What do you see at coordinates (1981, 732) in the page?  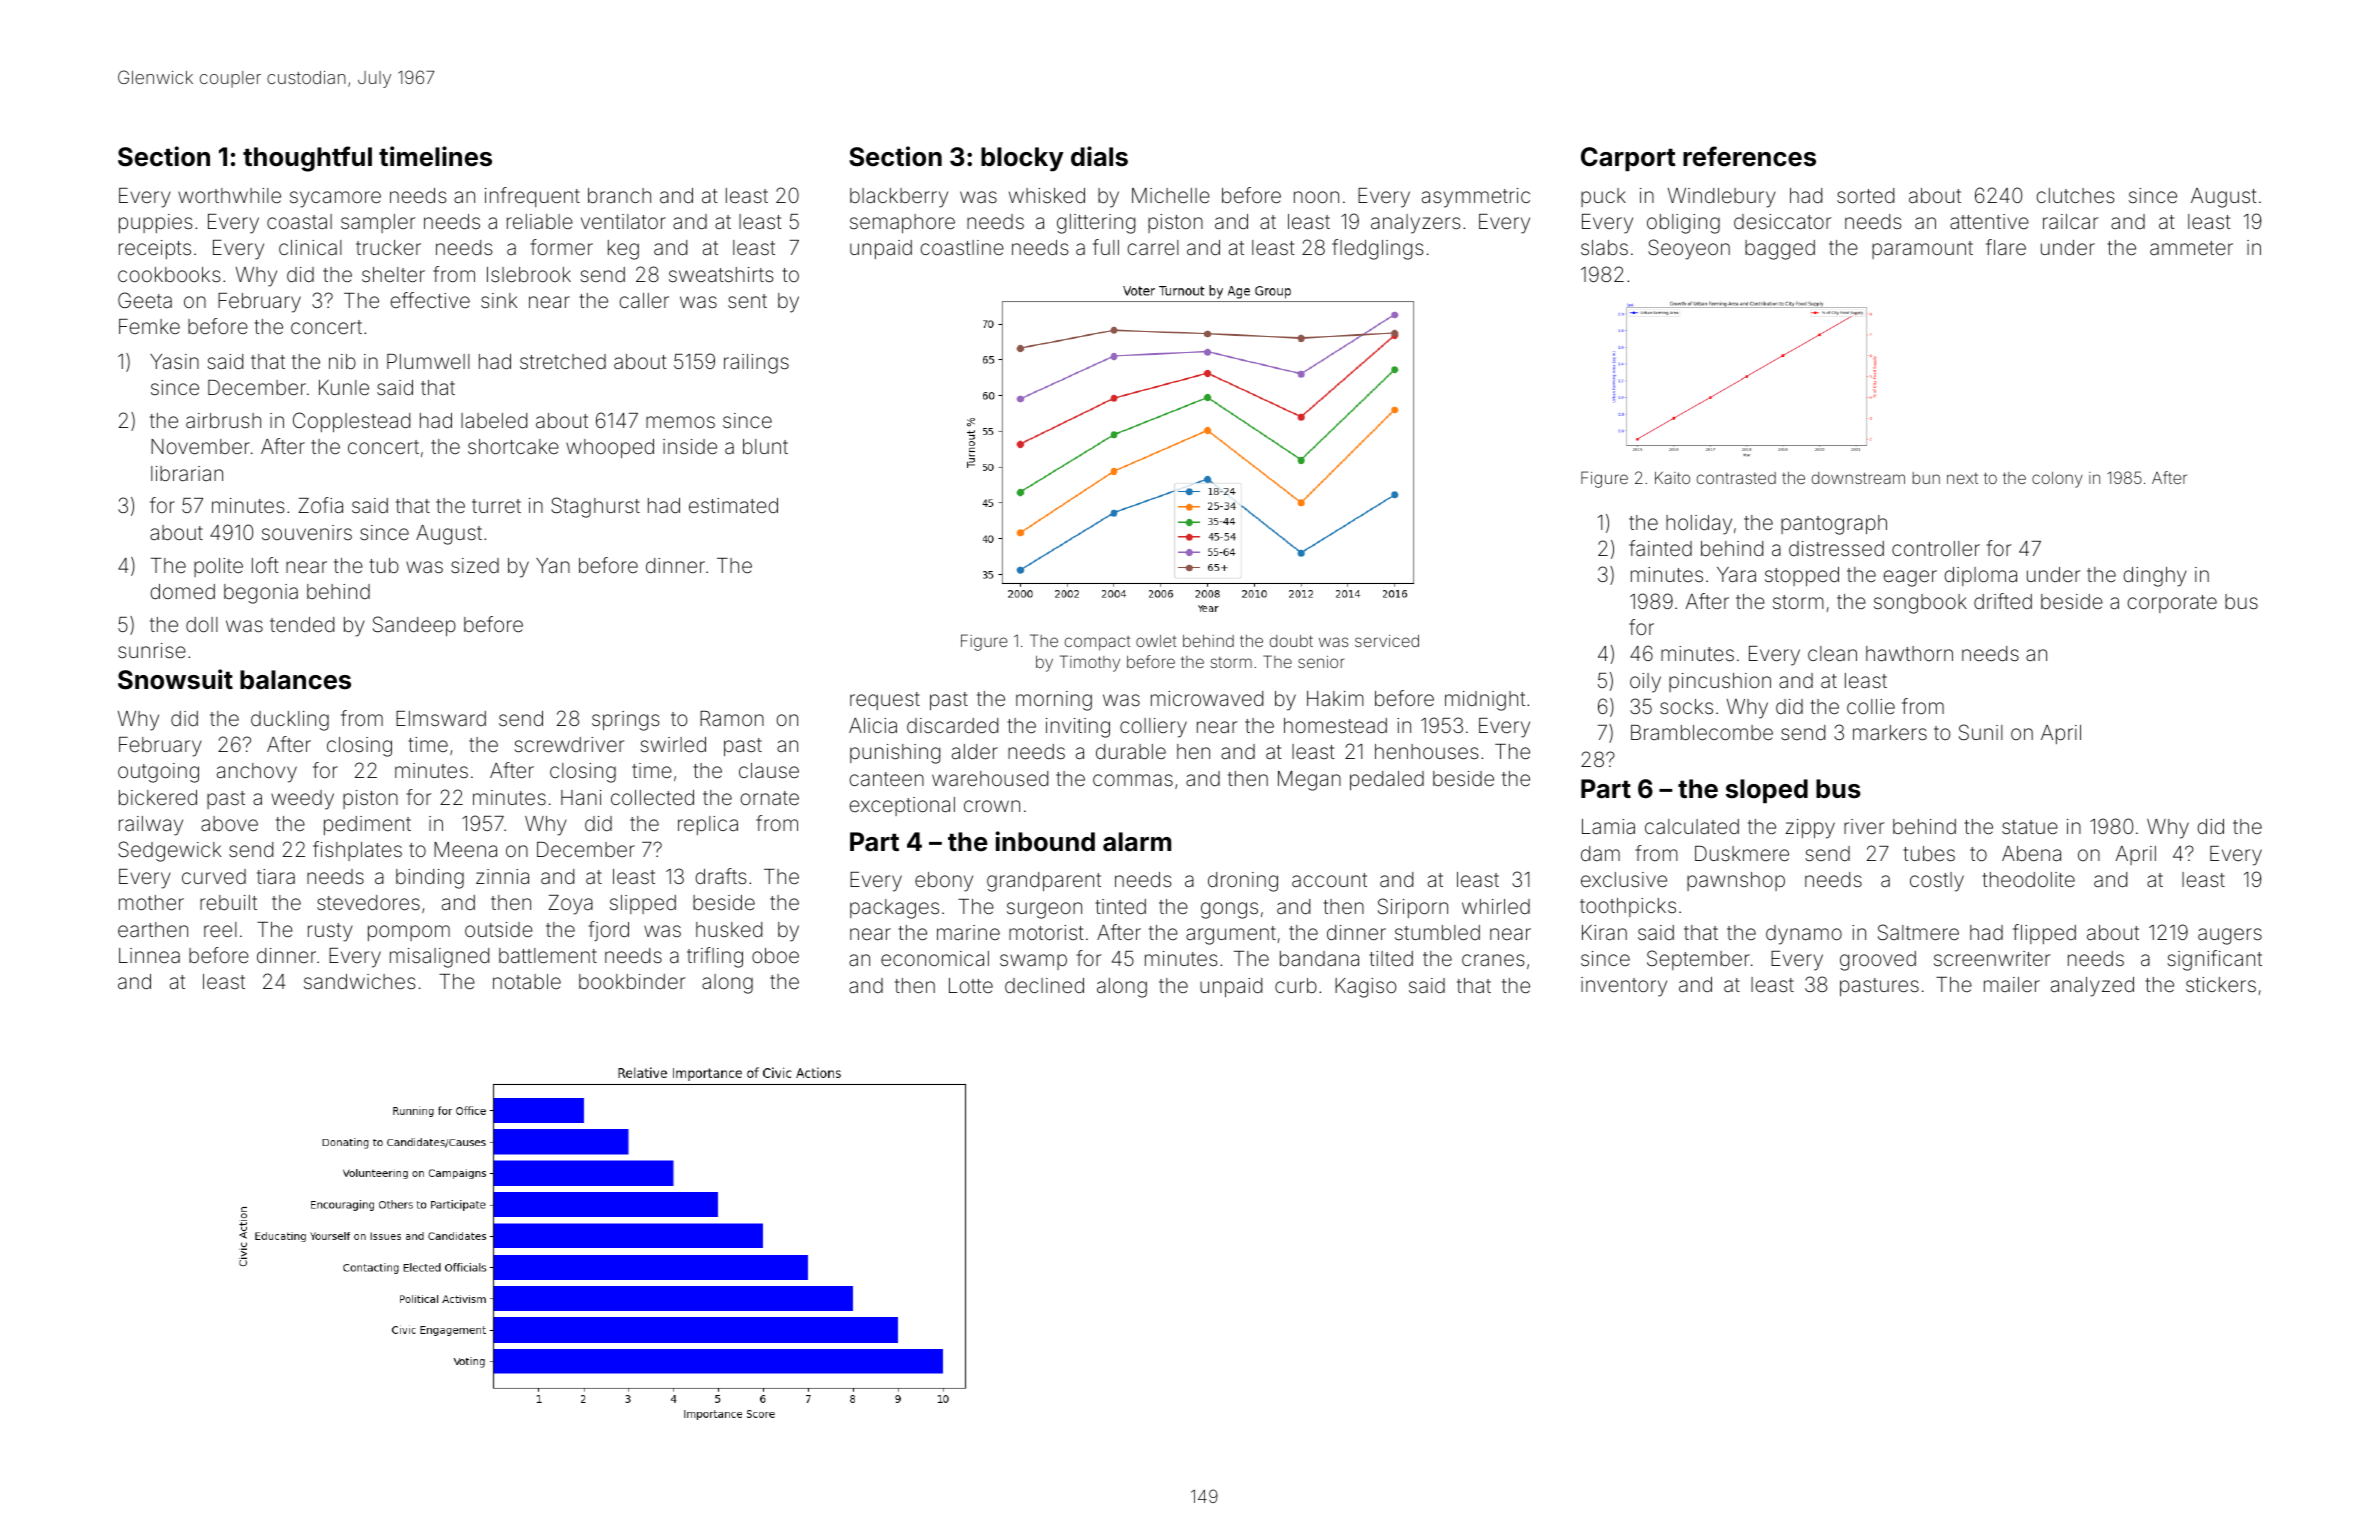 I see `Sunil` at bounding box center [1981, 732].
